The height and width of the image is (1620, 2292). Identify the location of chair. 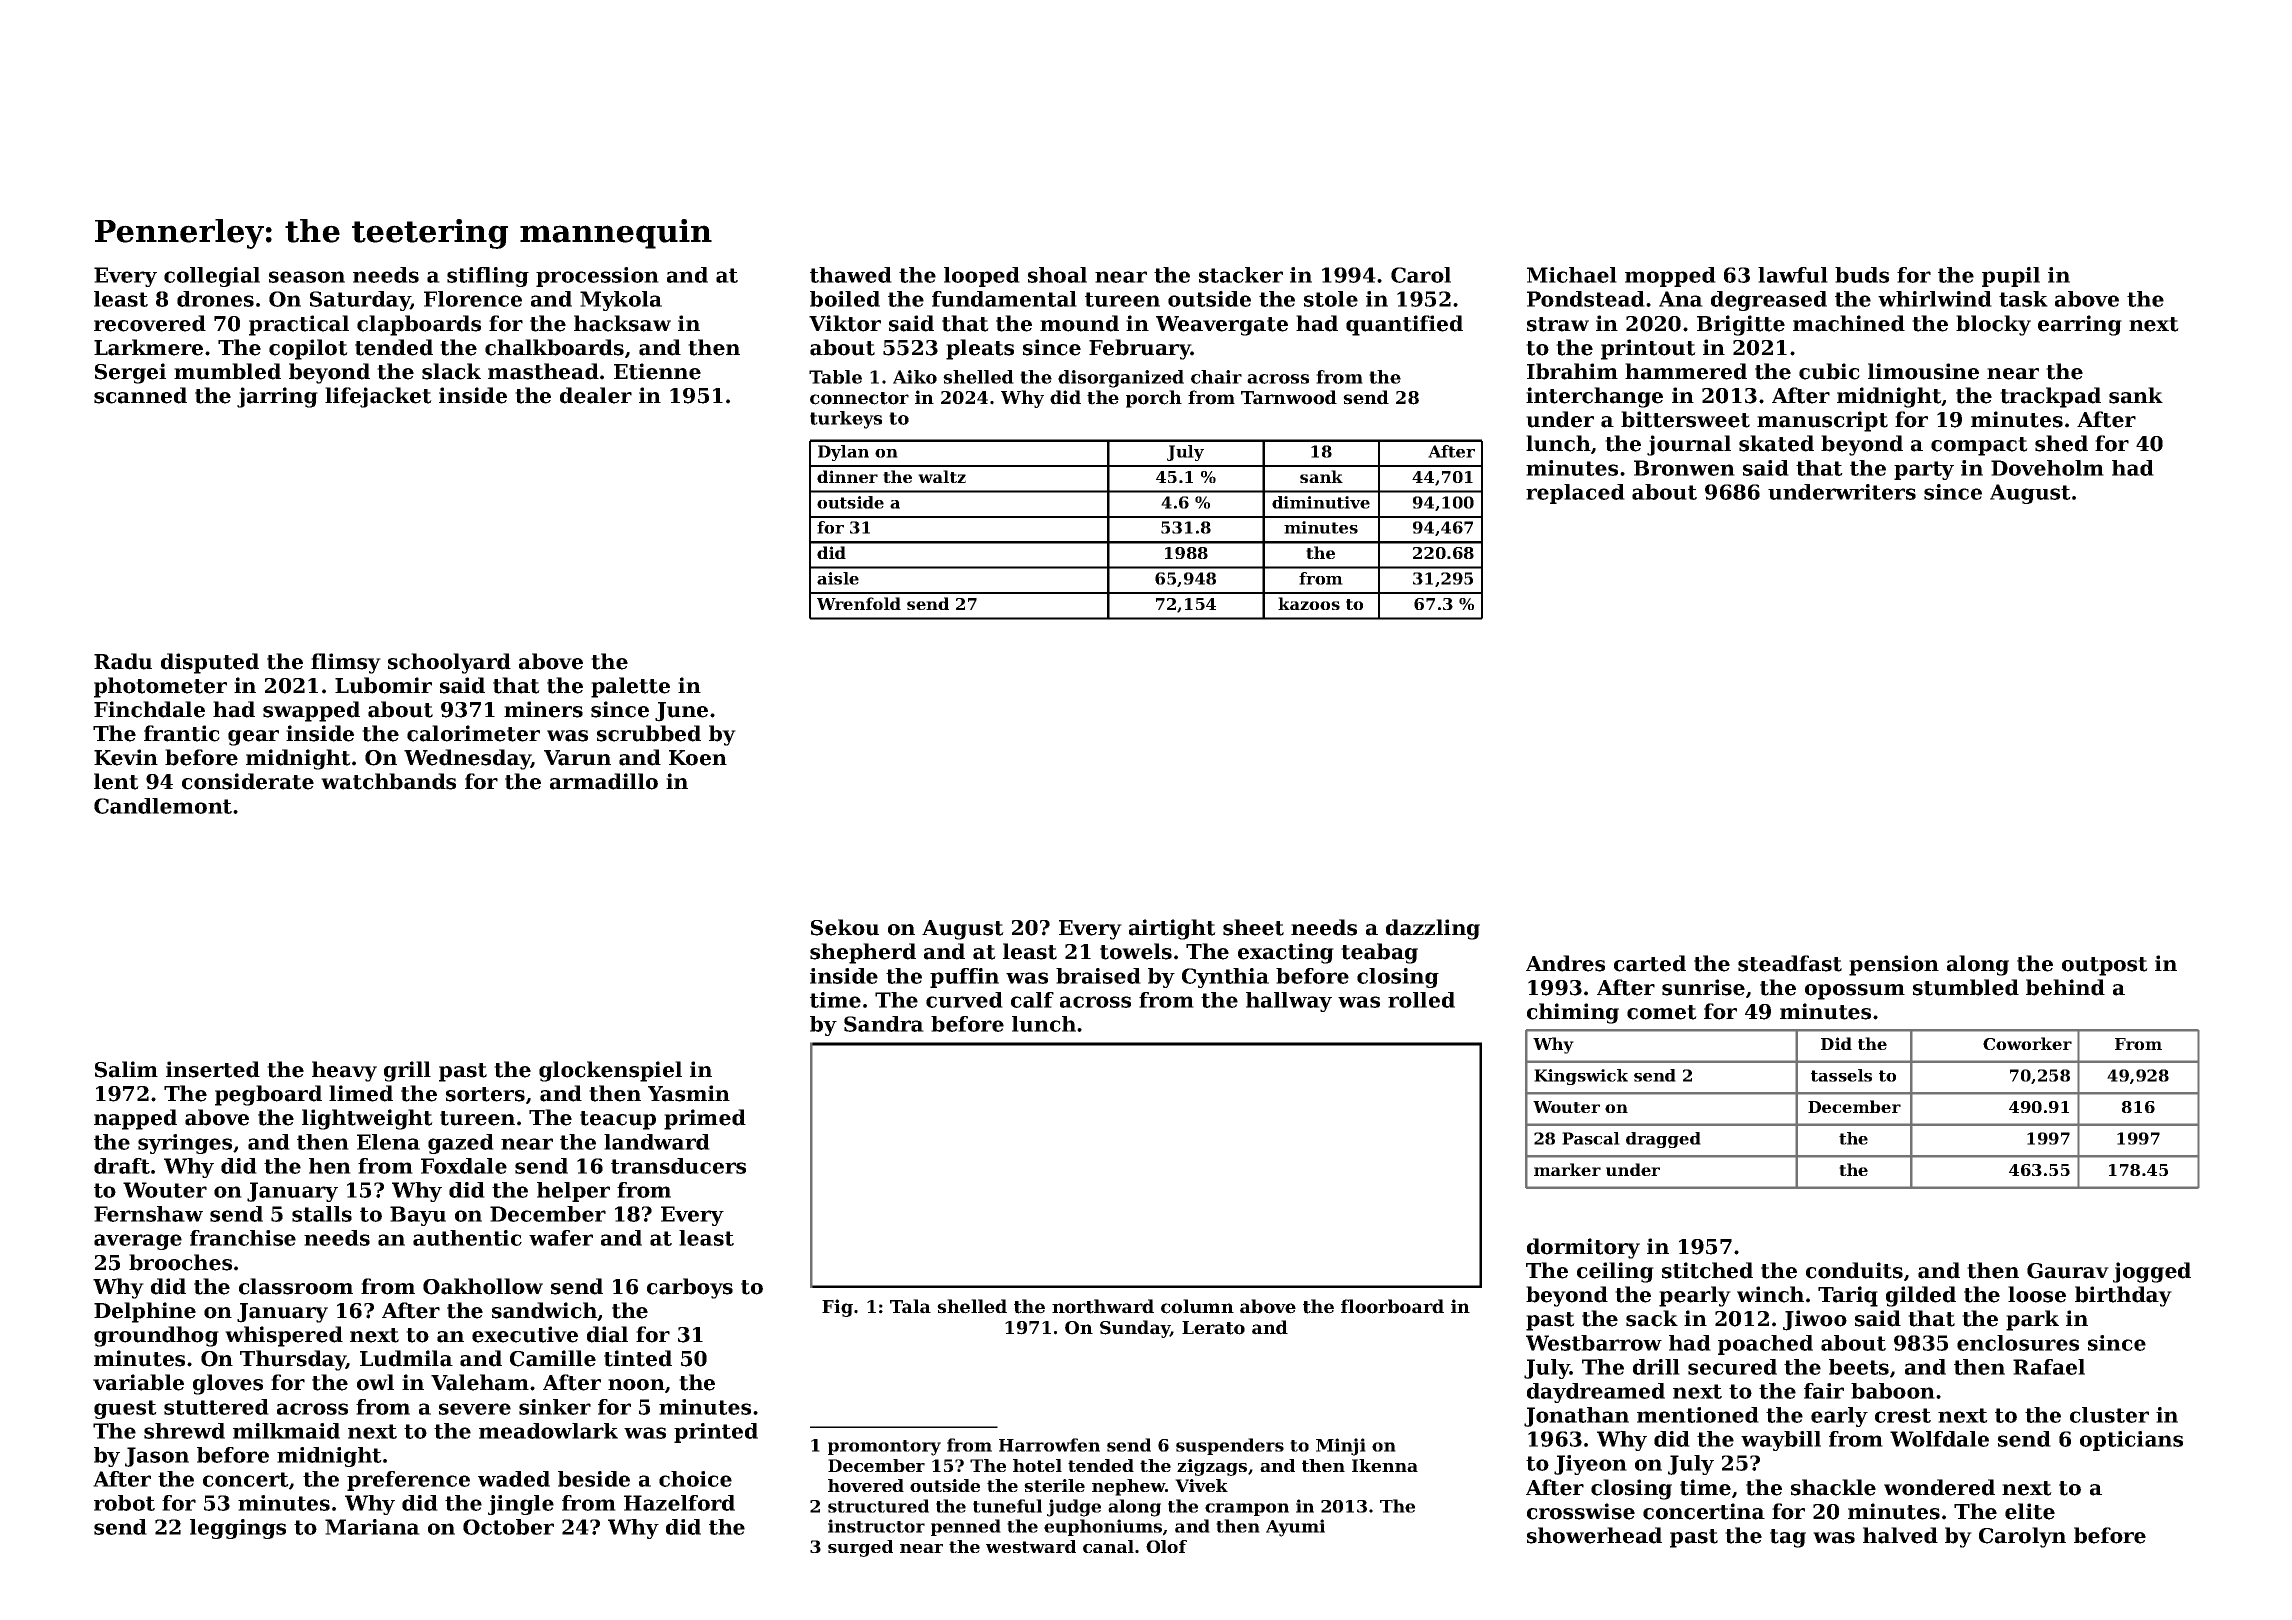
(1216, 377).
